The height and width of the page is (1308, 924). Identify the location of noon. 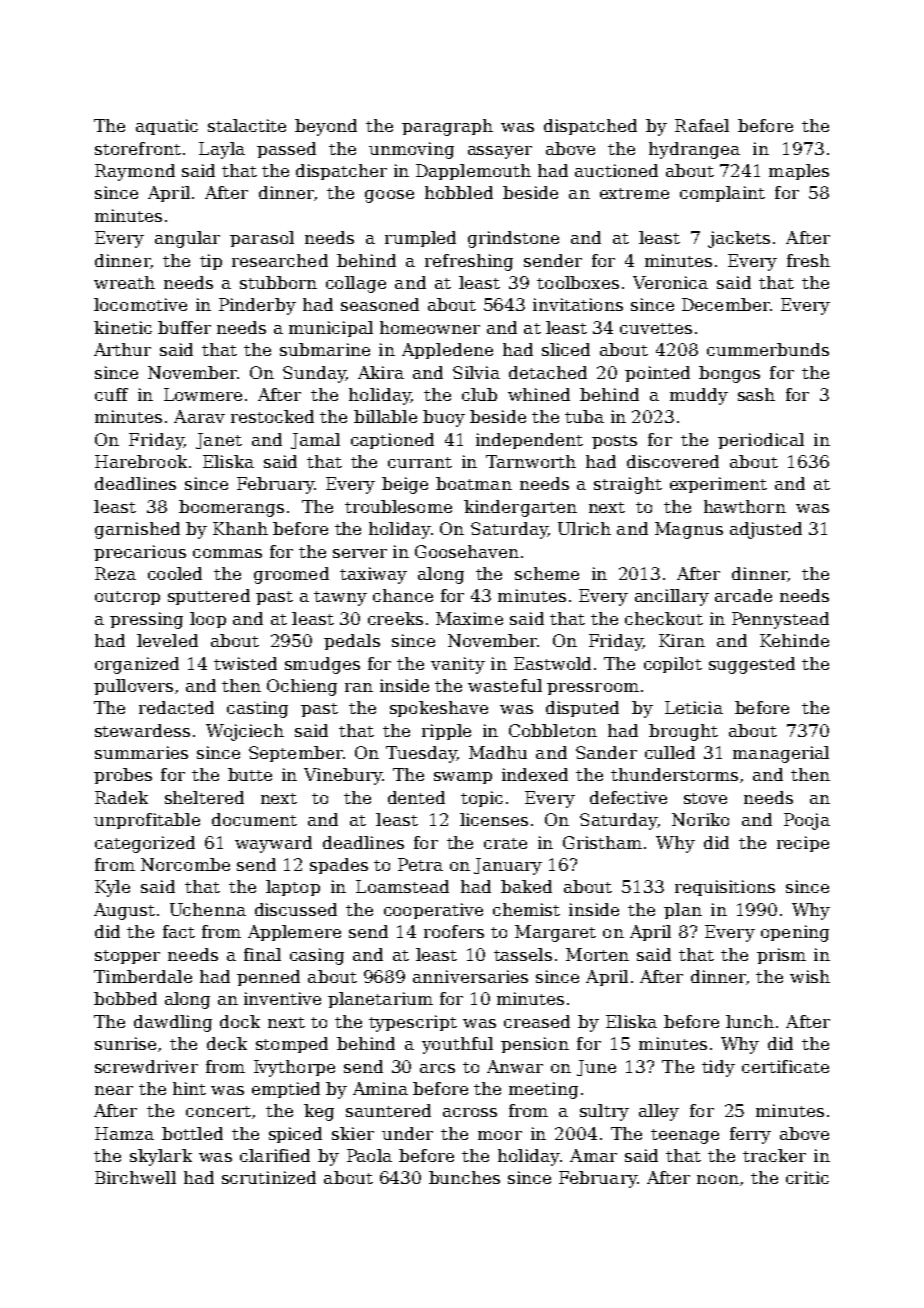
(718, 1179).
